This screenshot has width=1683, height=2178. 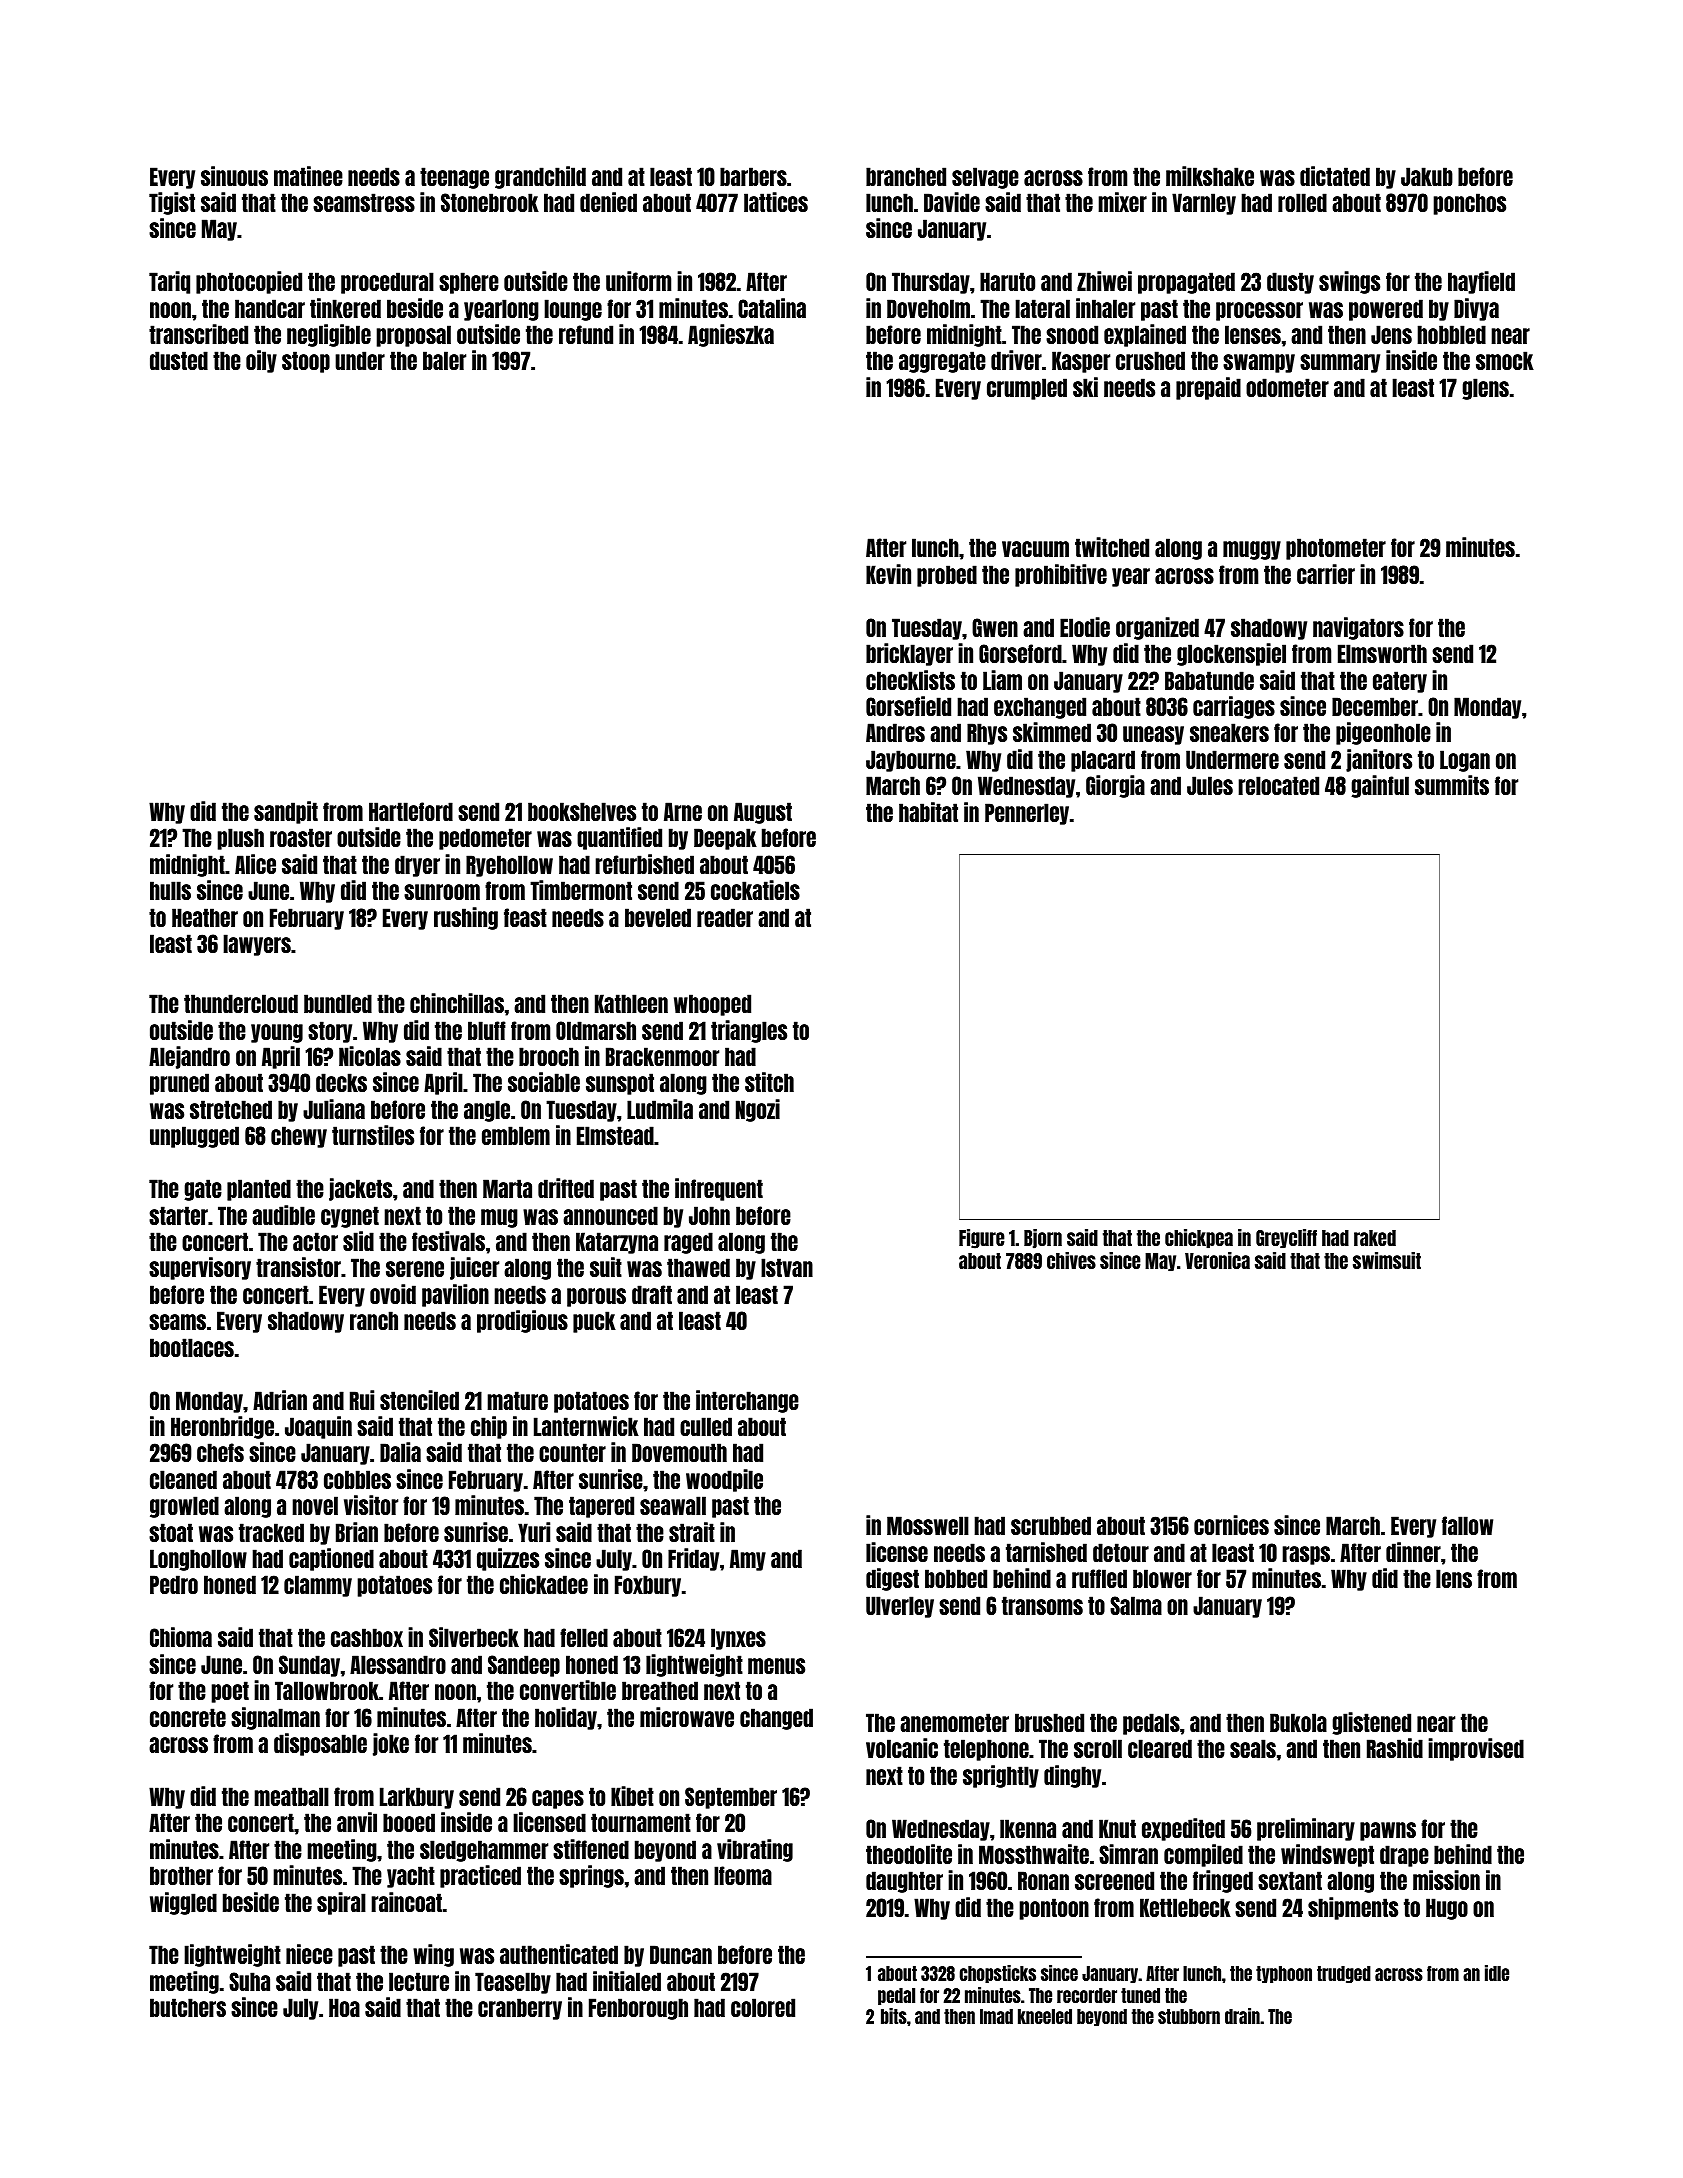 What do you see at coordinates (286, 812) in the screenshot?
I see `sandpit` at bounding box center [286, 812].
